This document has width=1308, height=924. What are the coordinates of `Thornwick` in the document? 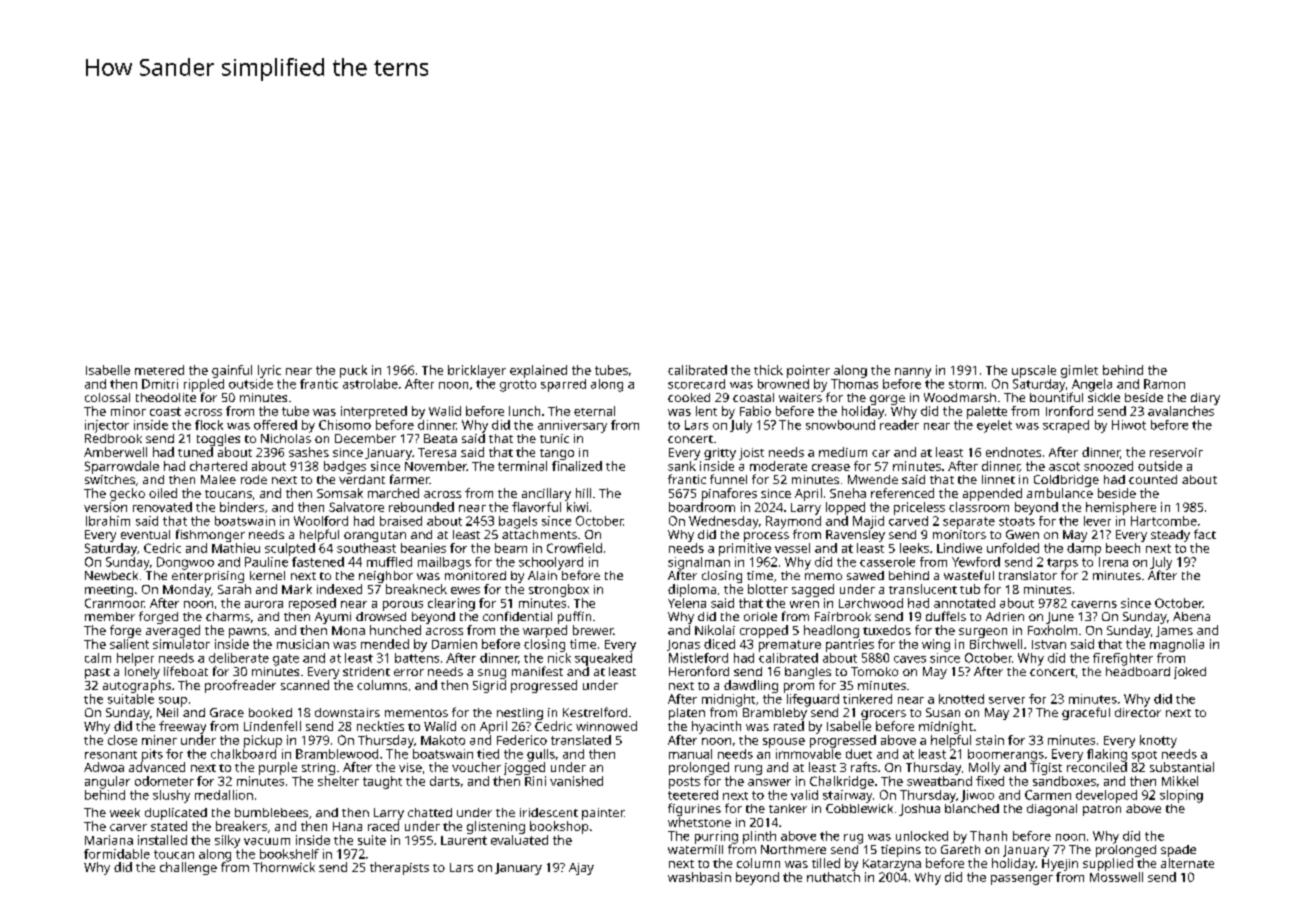 It's located at (284, 867).
